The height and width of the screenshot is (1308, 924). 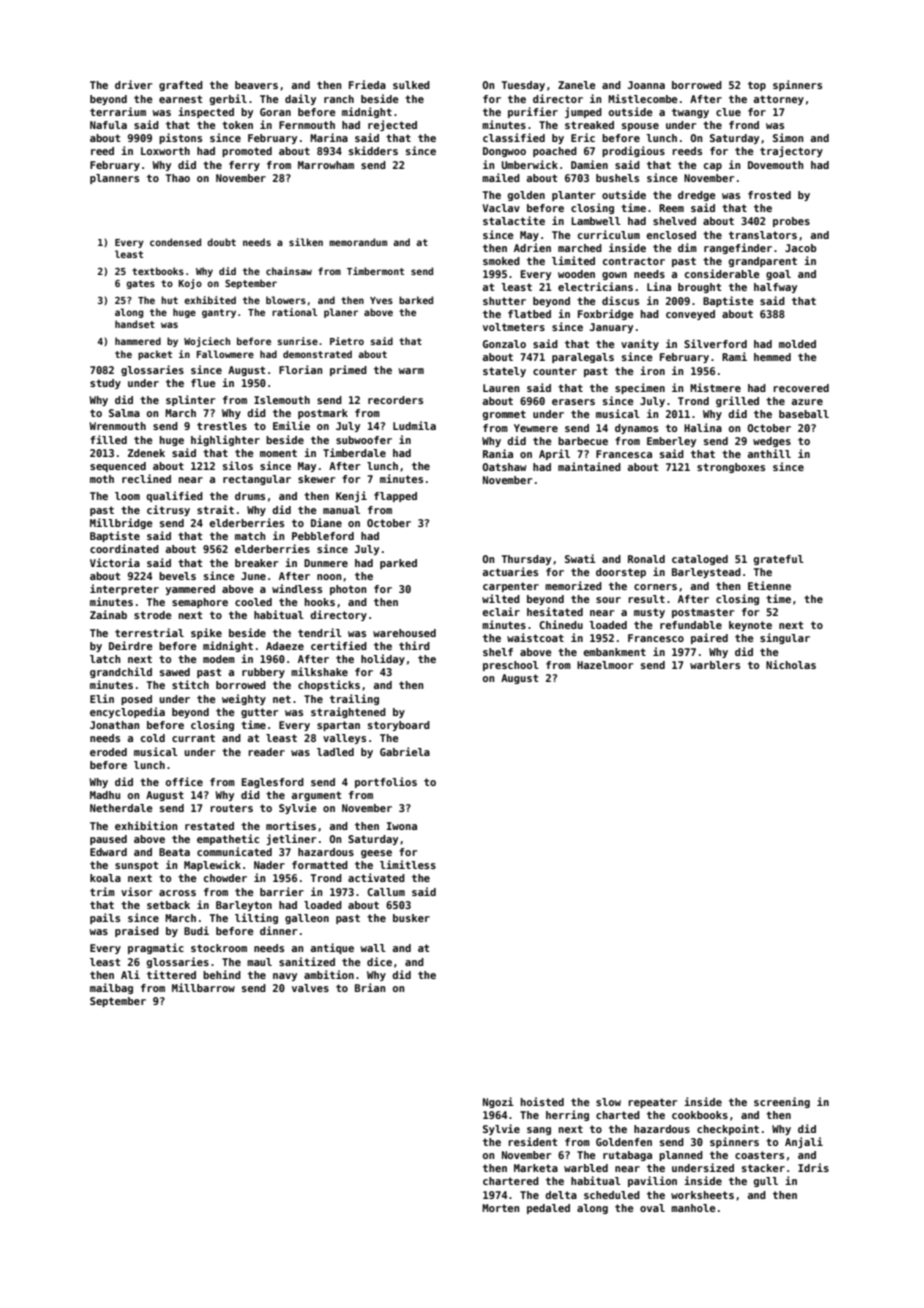 I want to click on Zainab, so click(x=108, y=614).
